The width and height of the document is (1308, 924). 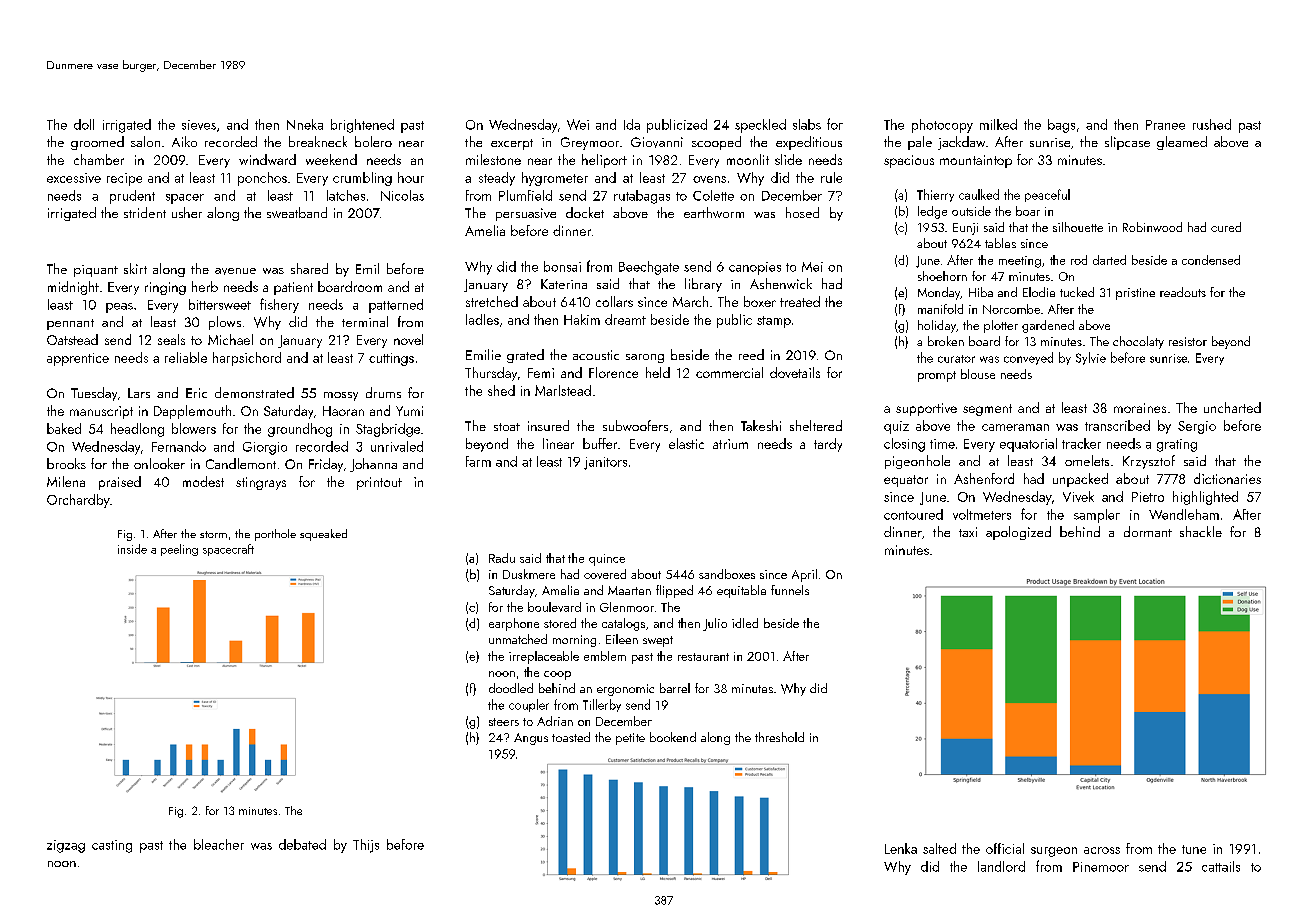 I want to click on Orchardby, so click(x=78, y=501).
